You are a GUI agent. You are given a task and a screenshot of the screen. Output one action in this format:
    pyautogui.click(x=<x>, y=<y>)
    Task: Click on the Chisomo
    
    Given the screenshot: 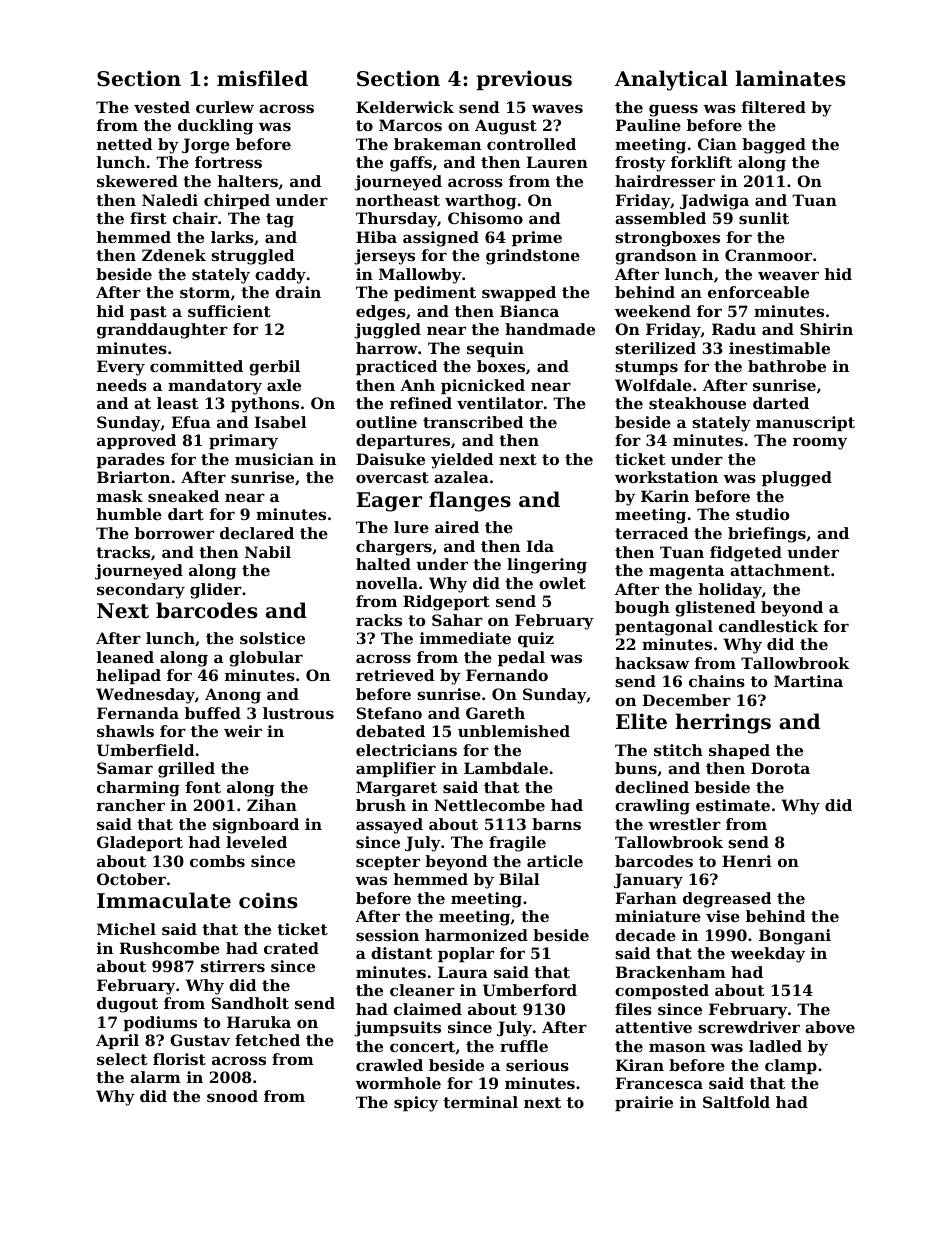 What is the action you would take?
    pyautogui.click(x=485, y=218)
